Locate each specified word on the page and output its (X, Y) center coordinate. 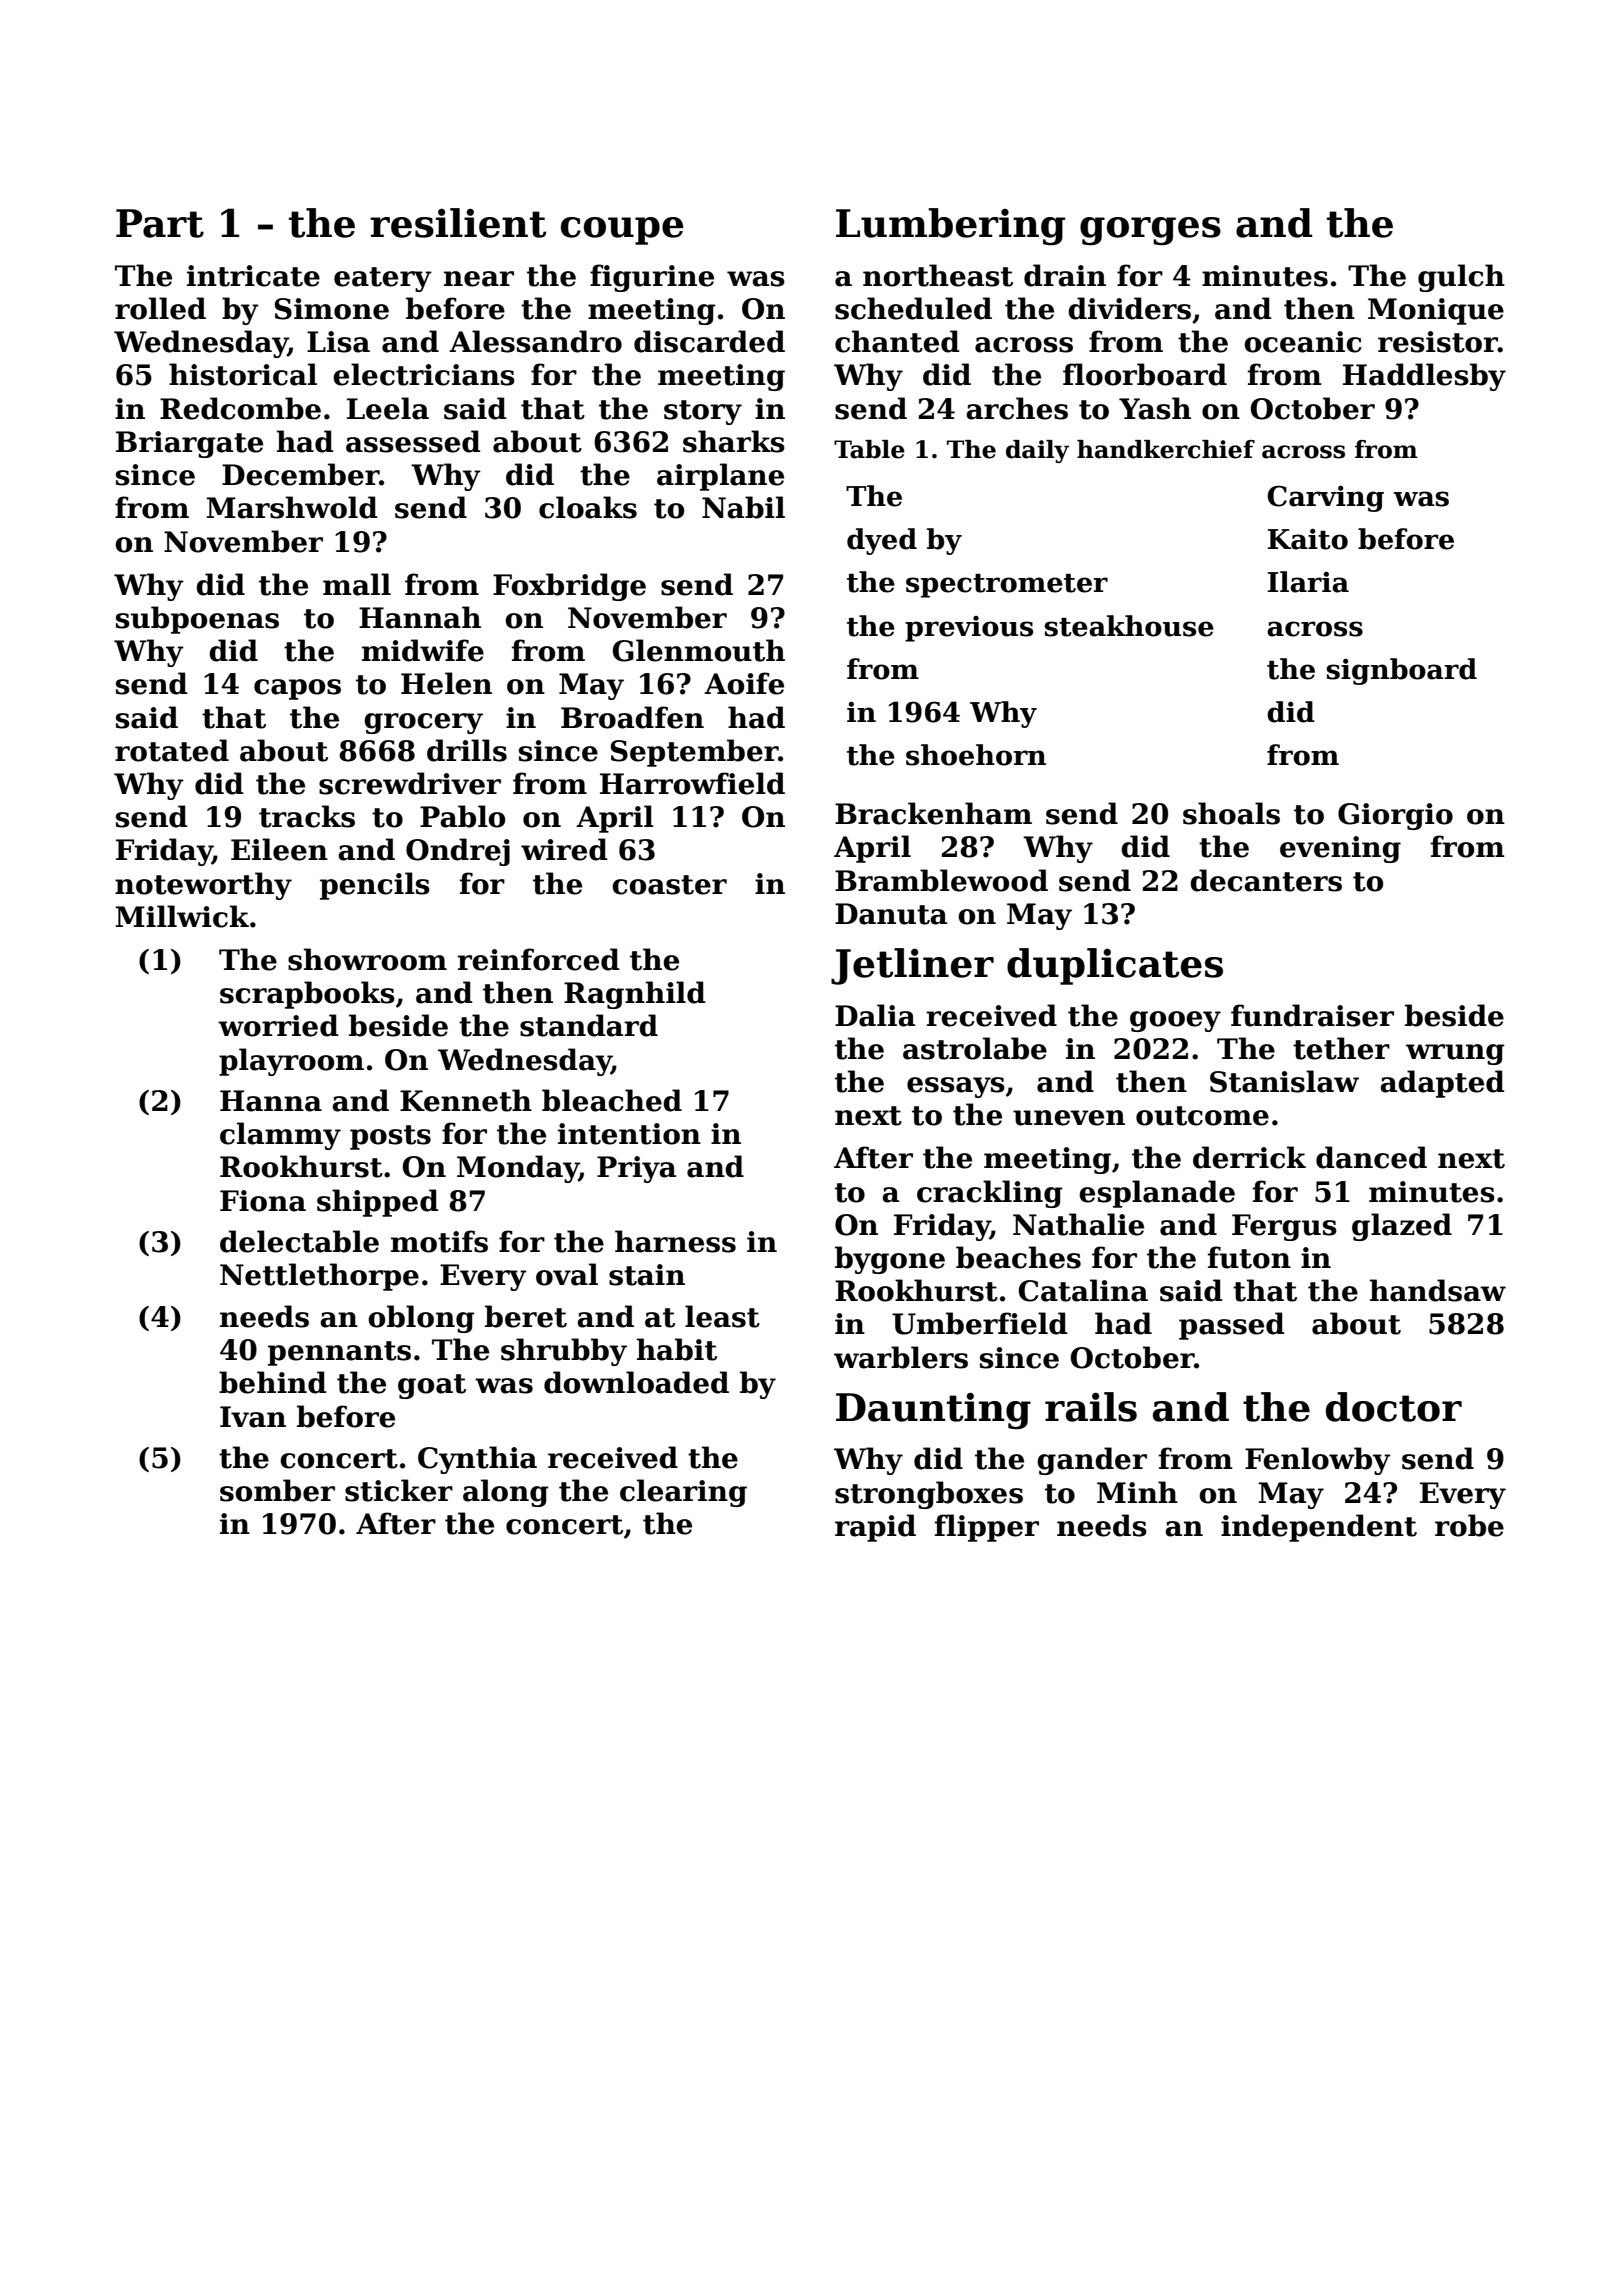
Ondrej (458, 852)
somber (277, 1490)
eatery (383, 279)
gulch (1461, 278)
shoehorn (976, 755)
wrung (1455, 1054)
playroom (291, 1062)
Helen (446, 683)
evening (1340, 849)
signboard (1402, 671)
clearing (683, 1493)
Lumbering (950, 227)
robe (1469, 1525)
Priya (636, 1169)
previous (969, 629)
